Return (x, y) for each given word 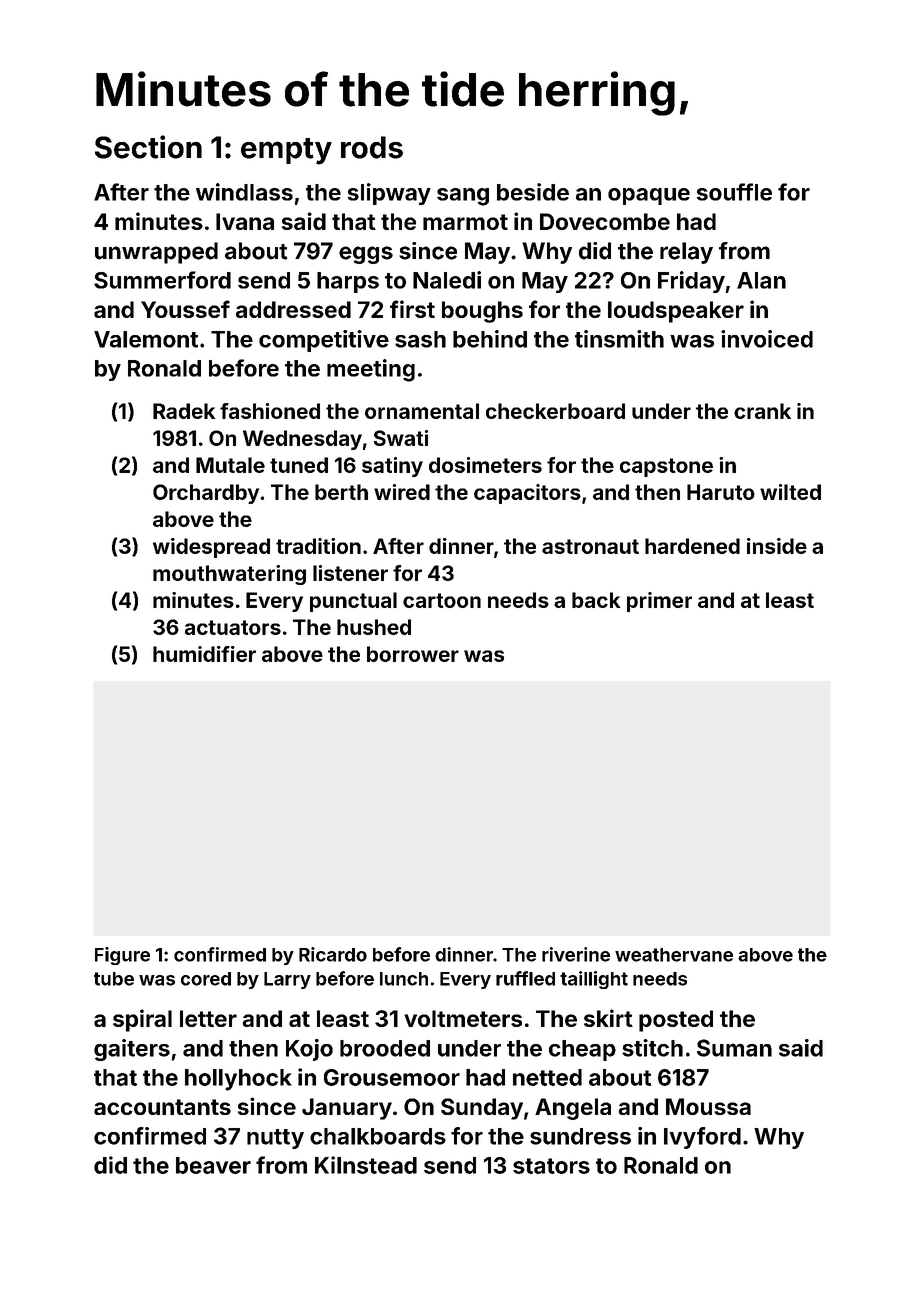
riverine (576, 954)
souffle (734, 192)
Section (148, 147)
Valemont (146, 339)
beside (533, 192)
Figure (122, 956)
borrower (413, 654)
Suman (734, 1048)
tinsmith (619, 339)
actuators (233, 627)
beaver (213, 1165)
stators (551, 1166)
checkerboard (555, 411)
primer (659, 602)
